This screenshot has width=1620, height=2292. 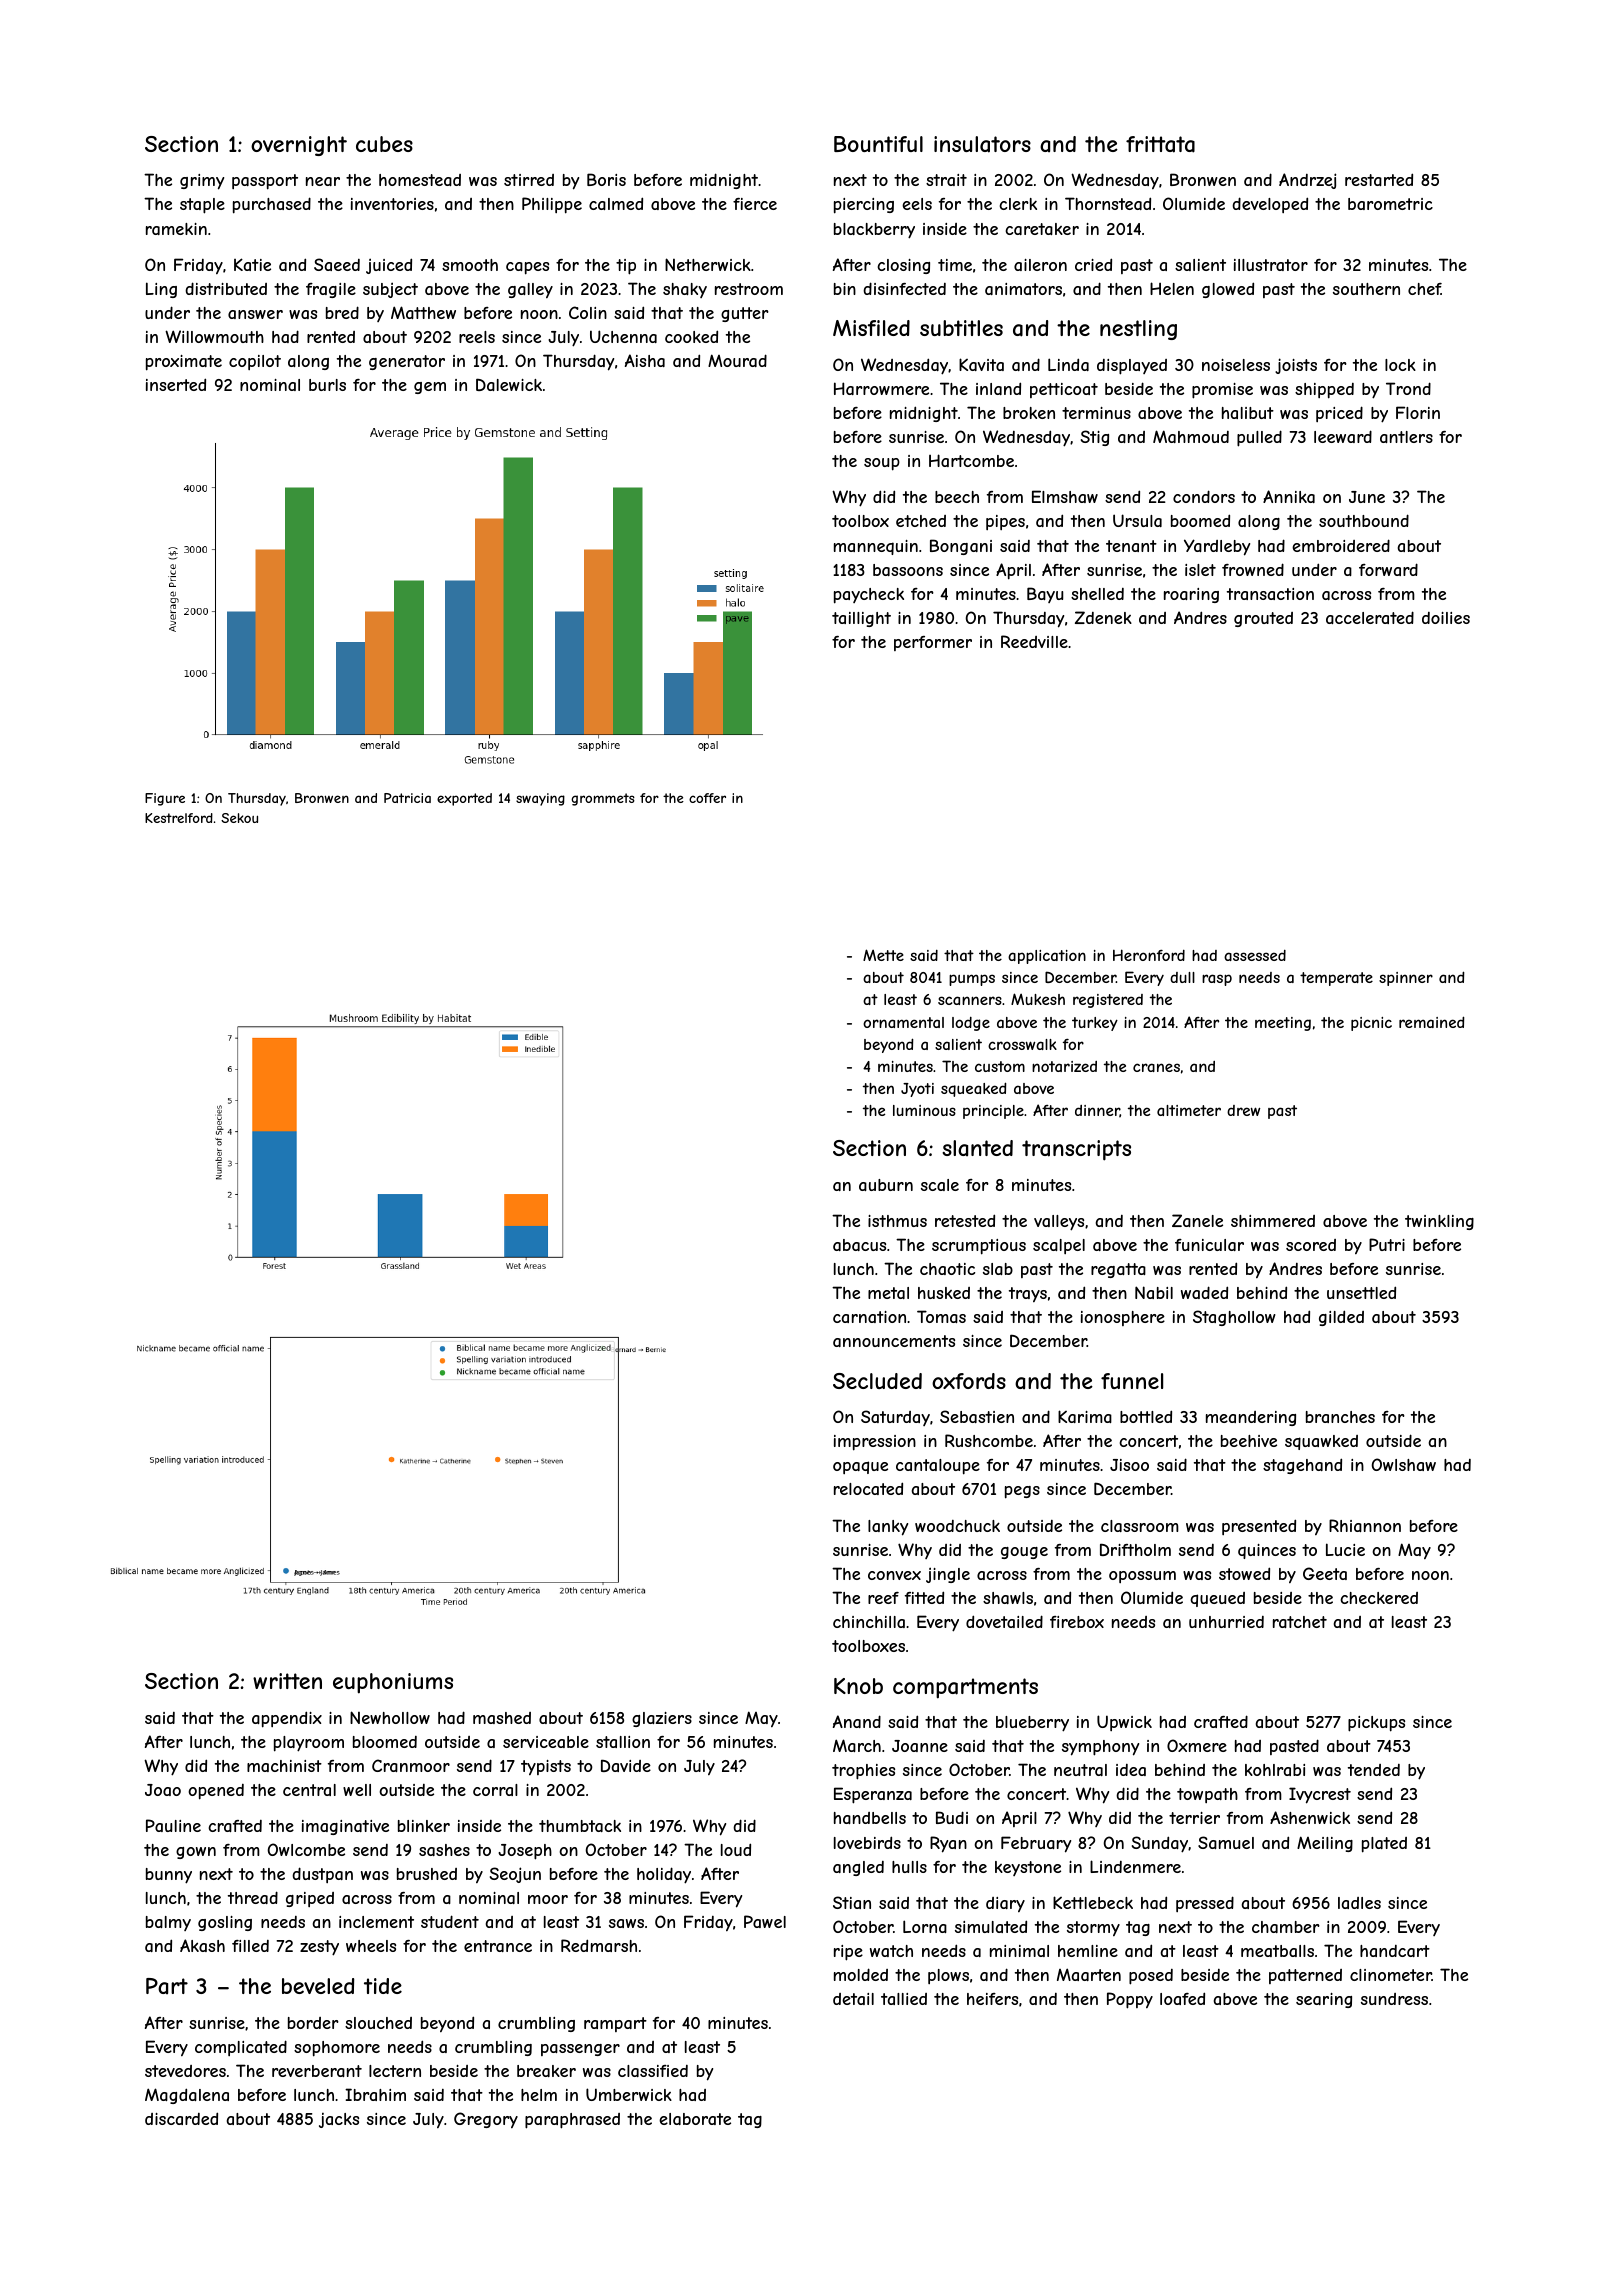 I want to click on chinchilla, so click(x=869, y=1622).
